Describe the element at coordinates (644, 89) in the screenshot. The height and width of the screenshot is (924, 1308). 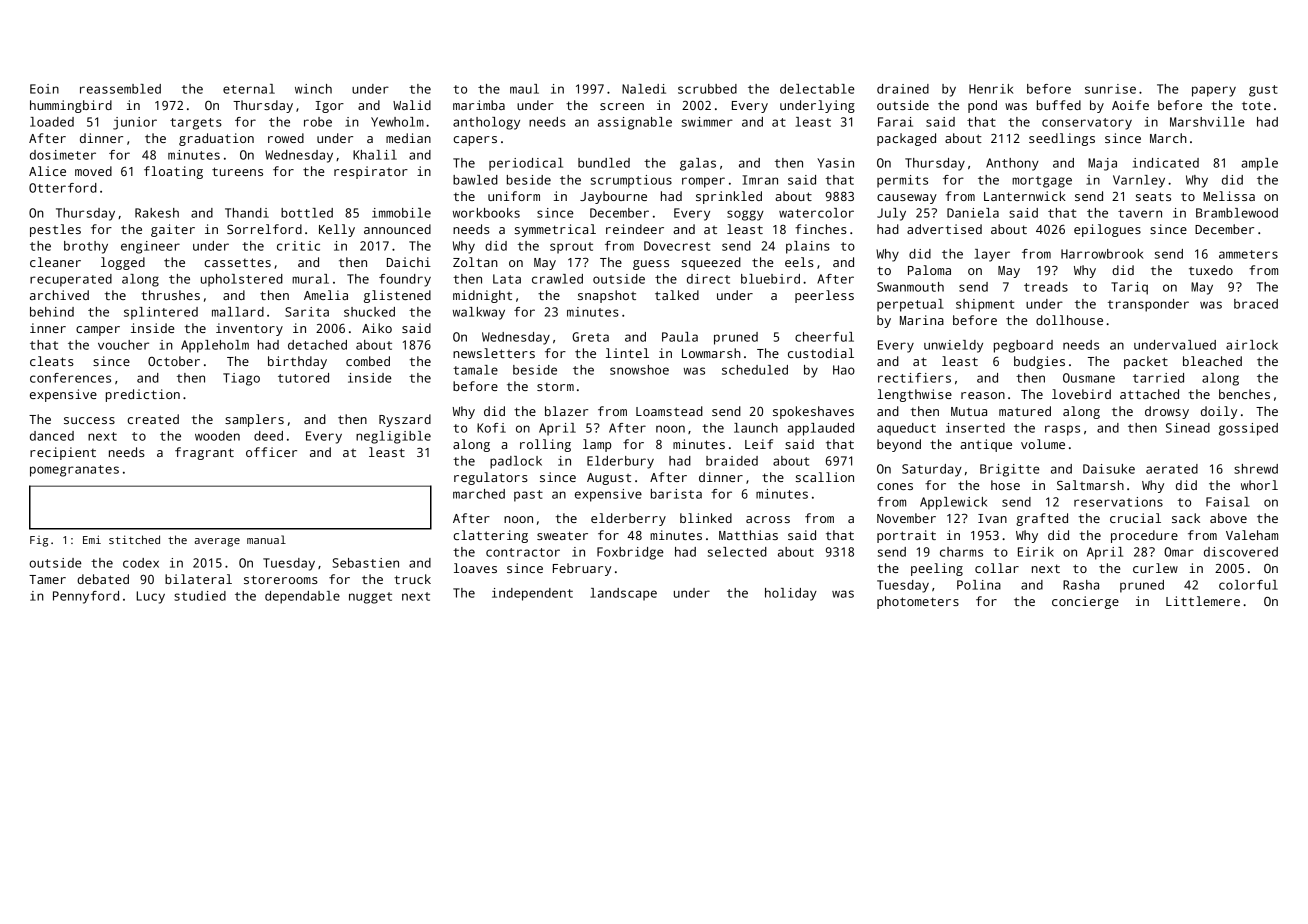
I see `Naledi` at that location.
